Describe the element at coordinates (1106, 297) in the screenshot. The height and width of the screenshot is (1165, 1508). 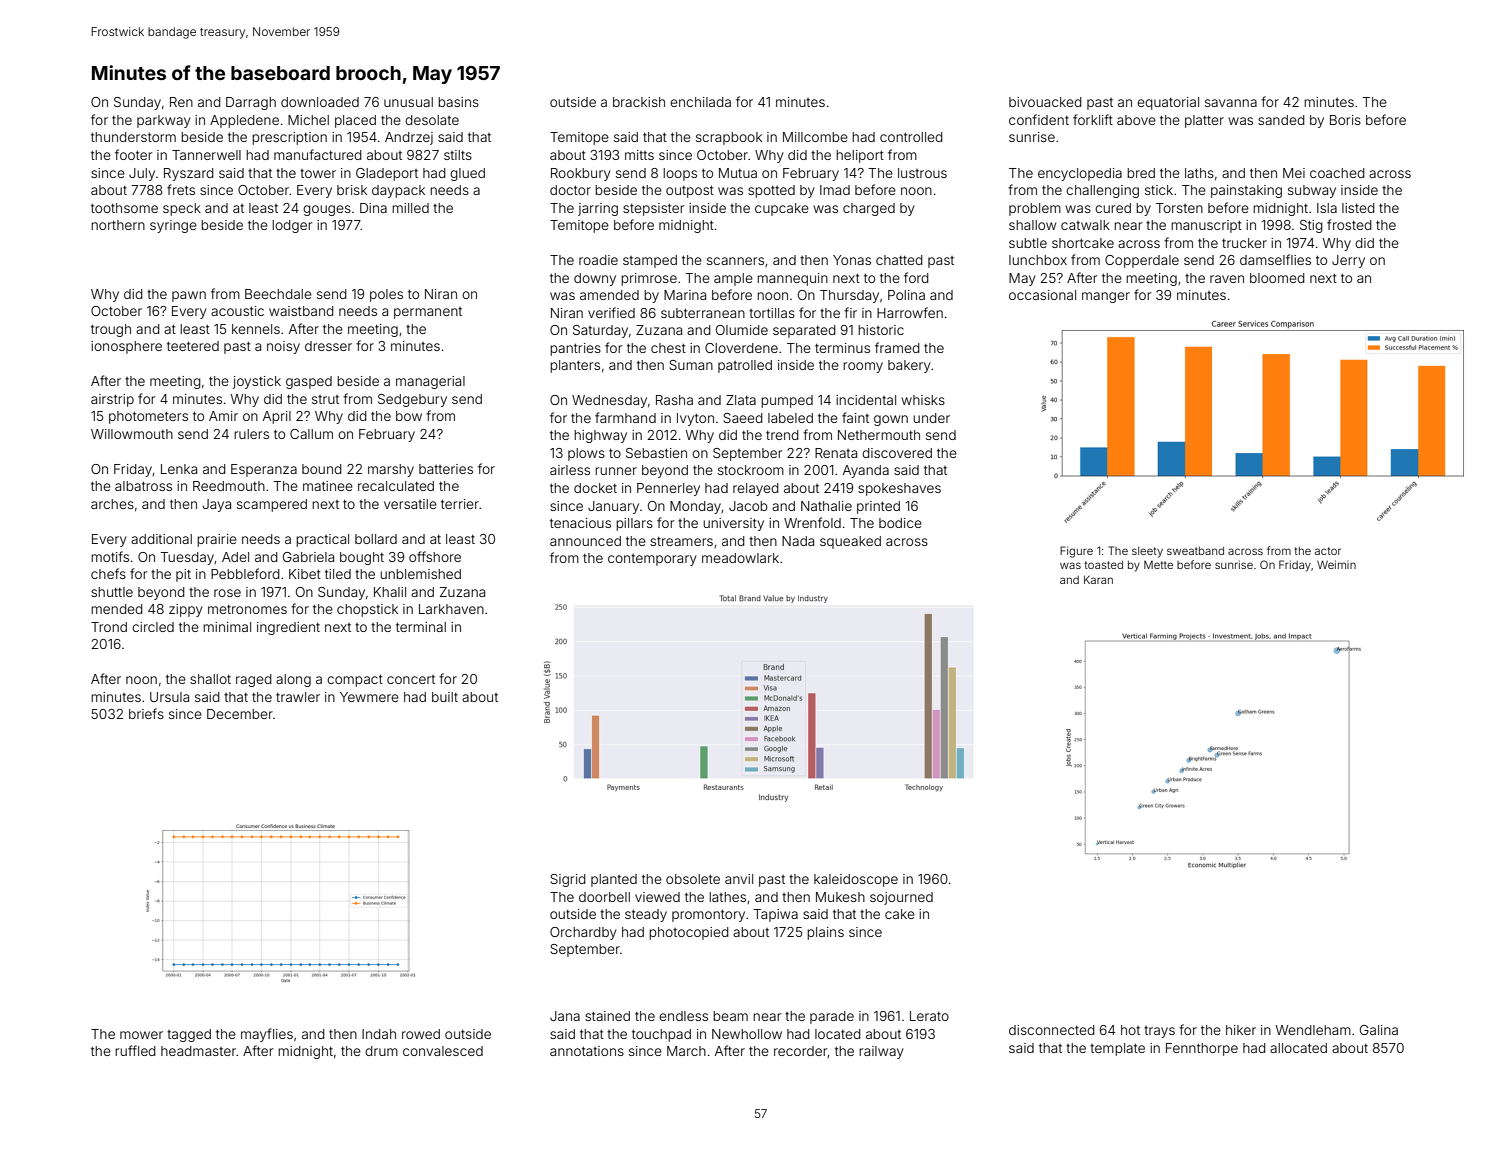
I see `manger` at that location.
